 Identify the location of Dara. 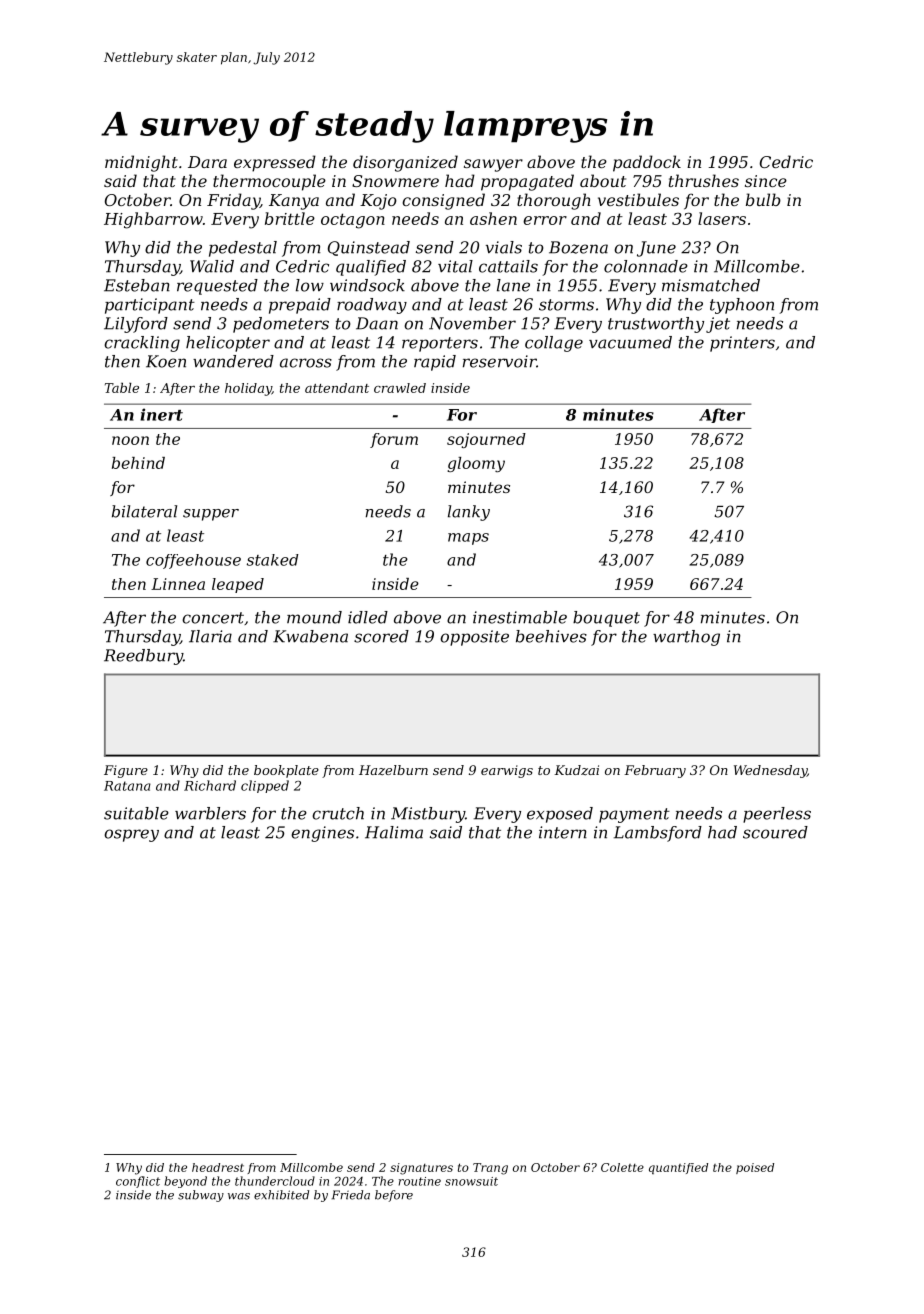
(207, 162).
